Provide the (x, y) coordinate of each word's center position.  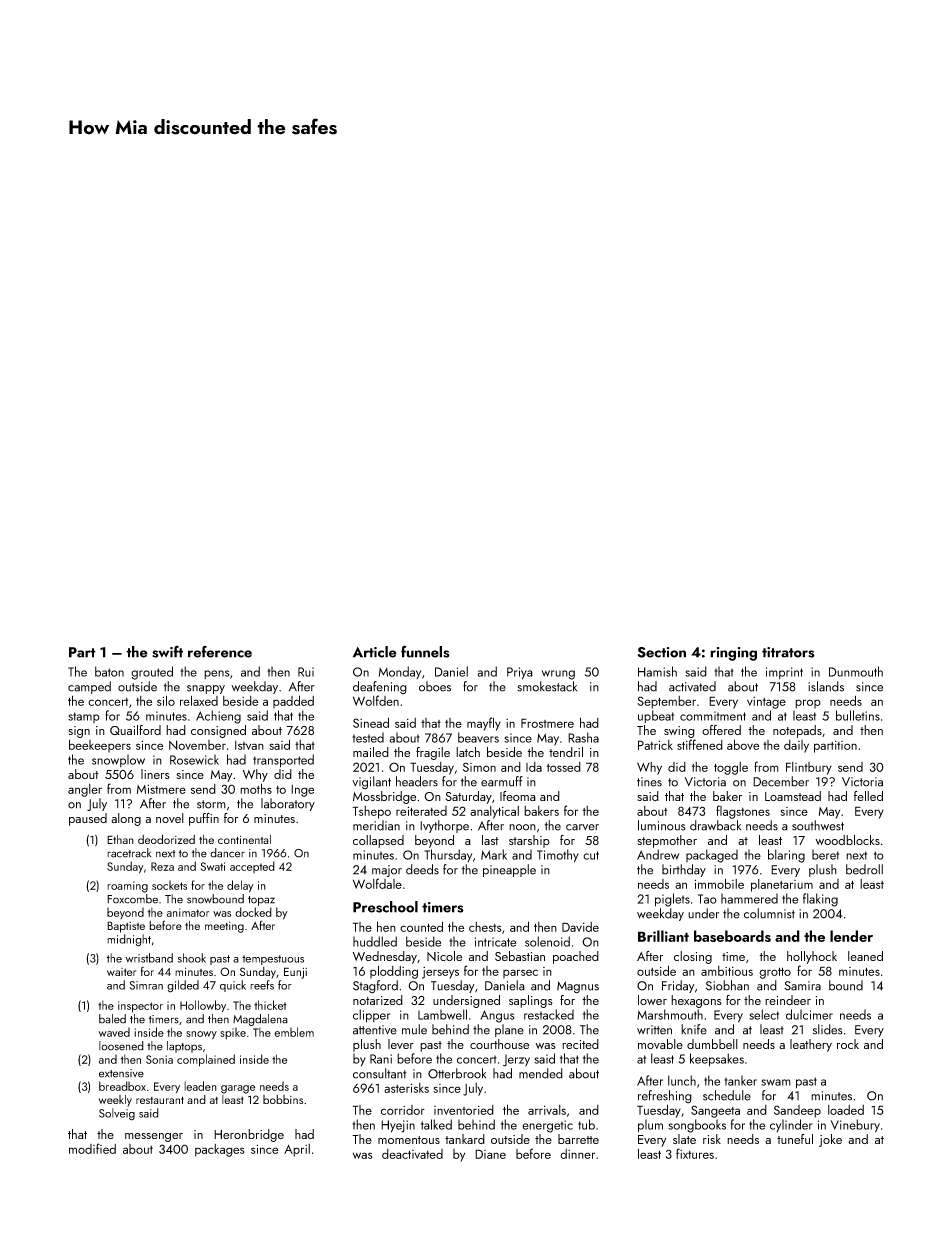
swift (167, 652)
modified (92, 1148)
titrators (788, 652)
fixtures (695, 1153)
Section (662, 652)
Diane (490, 1154)
